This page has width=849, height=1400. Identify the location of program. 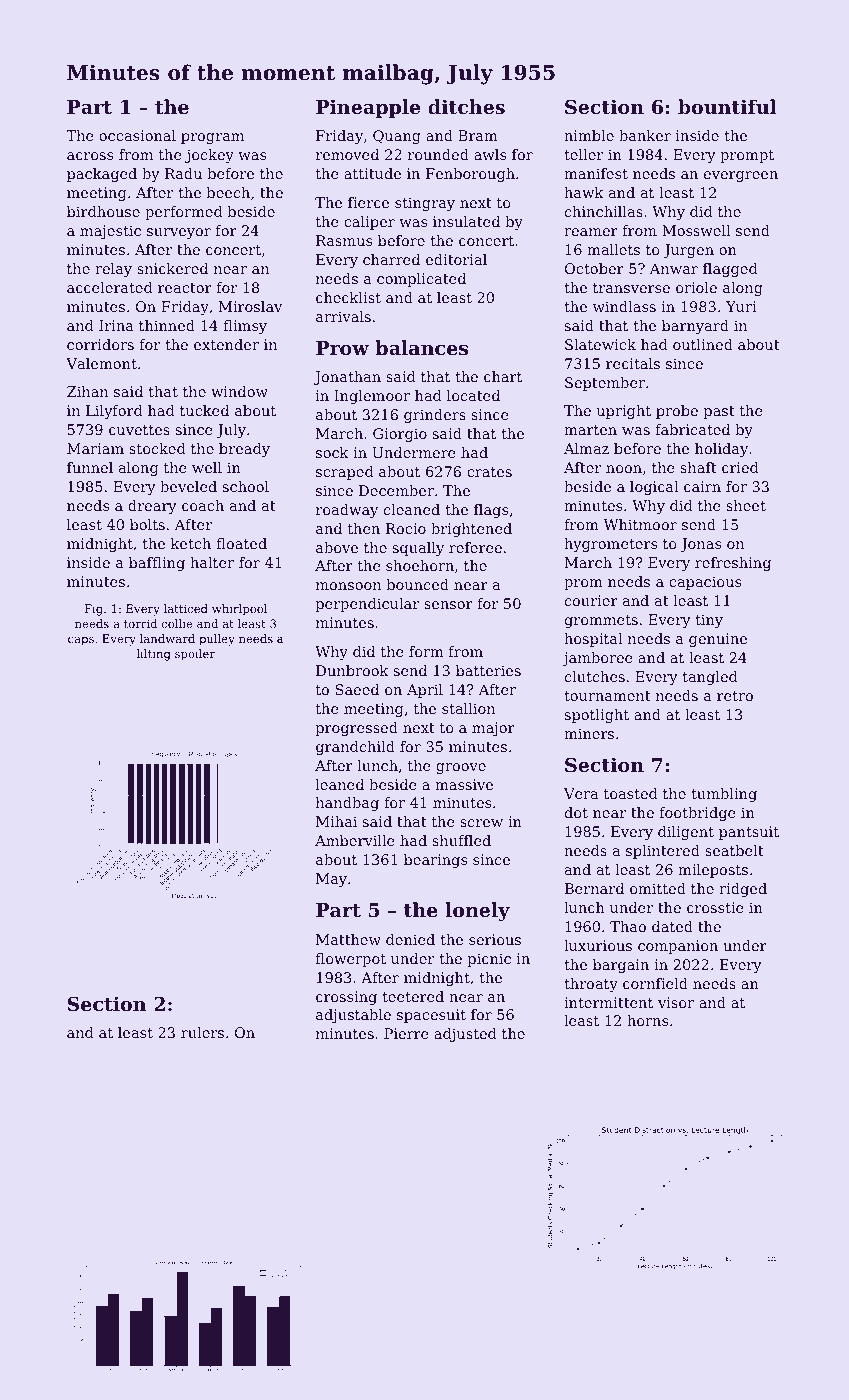
(212, 138).
